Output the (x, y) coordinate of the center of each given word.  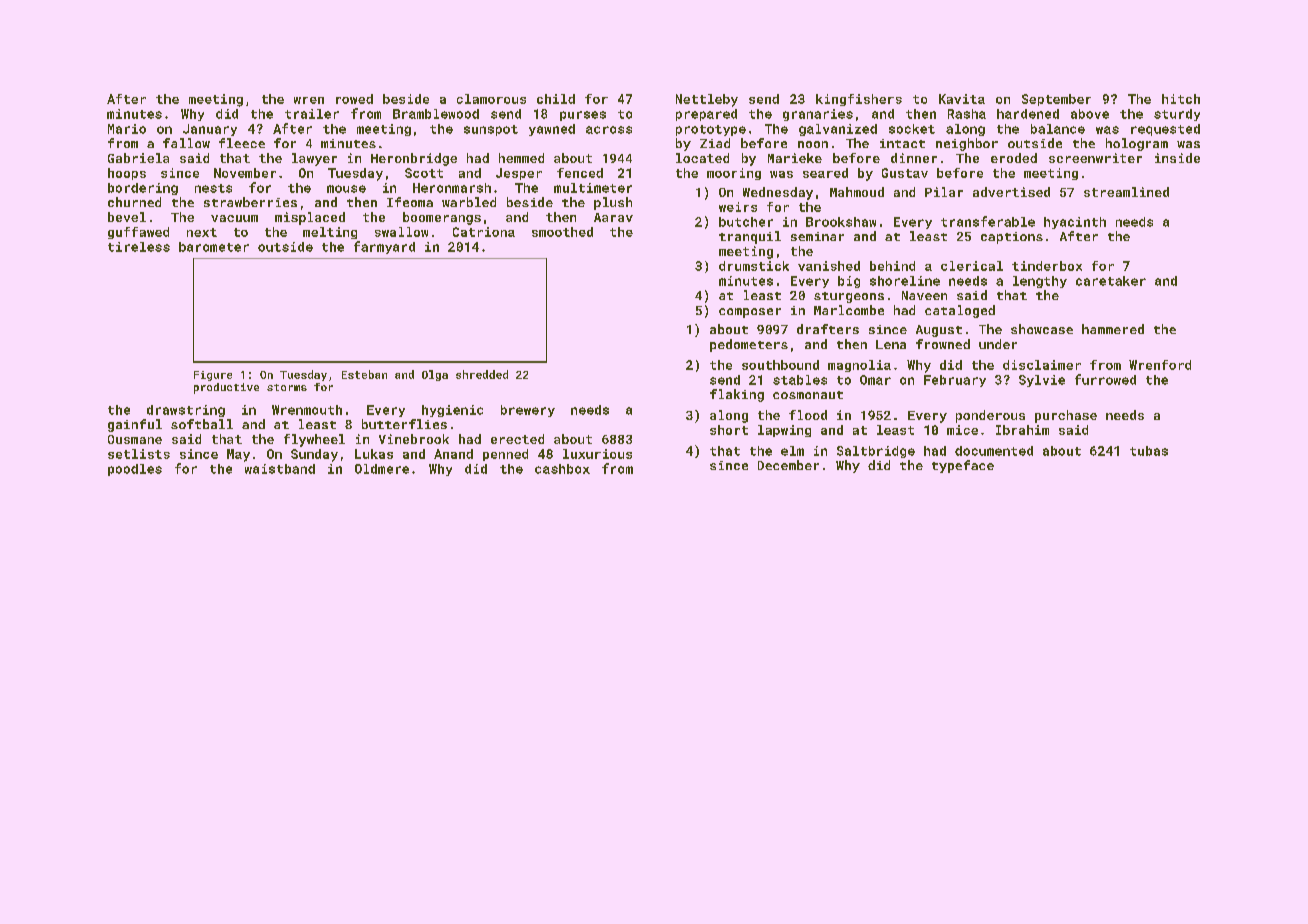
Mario (127, 129)
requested (1165, 130)
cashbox (562, 469)
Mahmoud (857, 192)
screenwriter (1095, 158)
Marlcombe (849, 310)
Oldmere (382, 469)
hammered (1113, 329)
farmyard (384, 247)
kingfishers (859, 100)
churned (134, 202)
